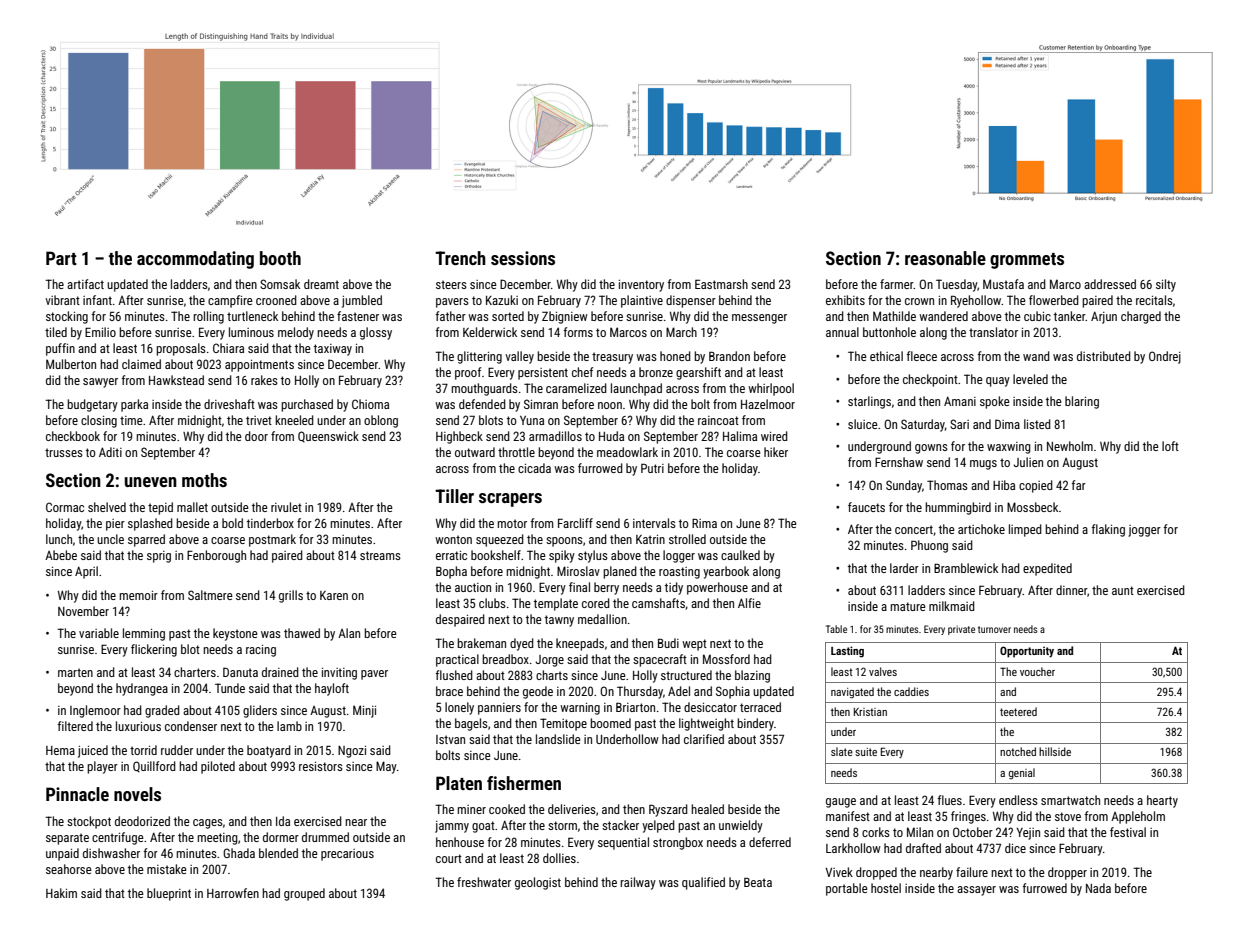  I want to click on separate, so click(67, 839).
